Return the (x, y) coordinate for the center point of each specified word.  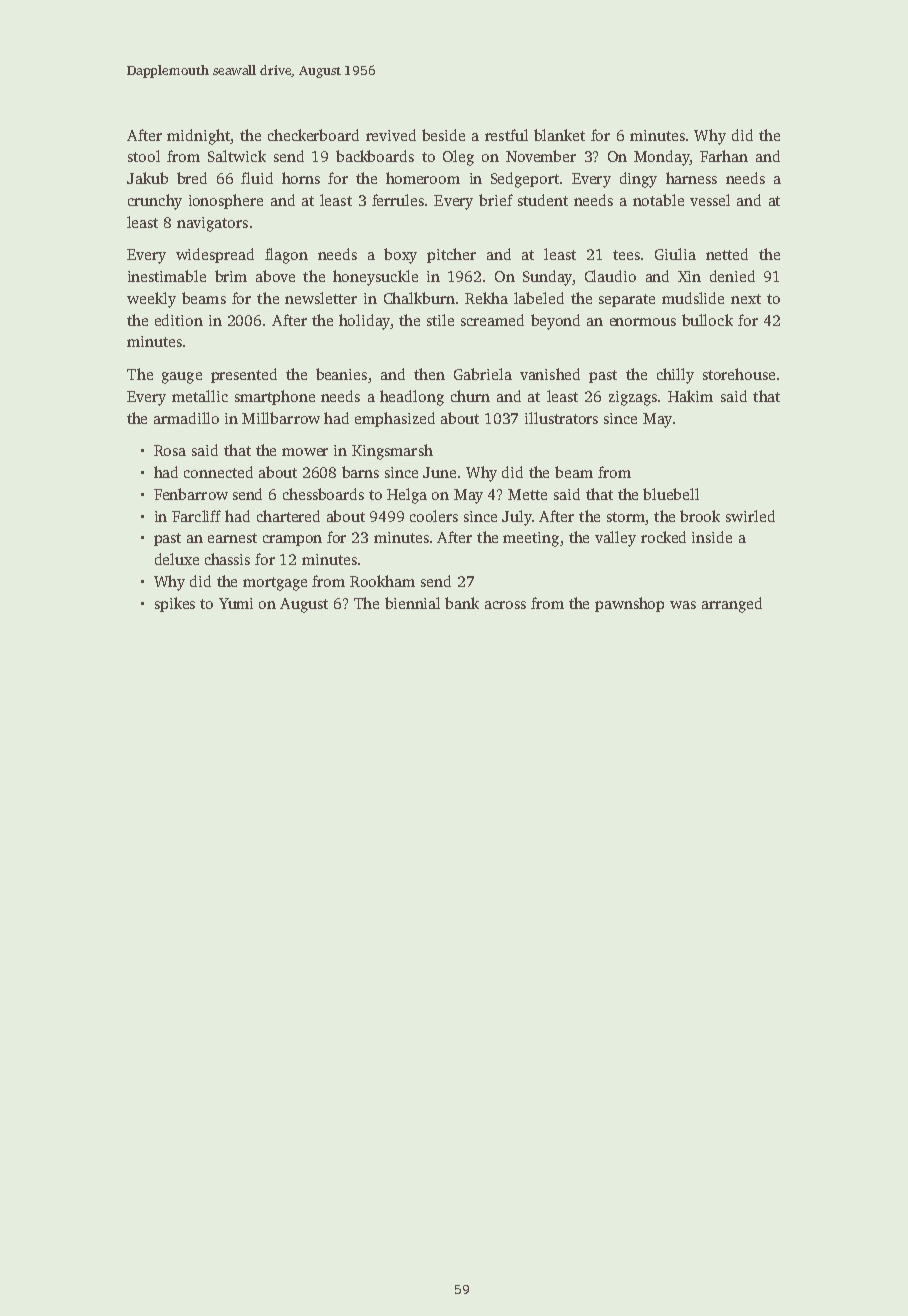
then (429, 374)
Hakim (690, 396)
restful (506, 135)
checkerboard (313, 135)
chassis (227, 559)
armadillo (186, 418)
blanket (559, 135)
